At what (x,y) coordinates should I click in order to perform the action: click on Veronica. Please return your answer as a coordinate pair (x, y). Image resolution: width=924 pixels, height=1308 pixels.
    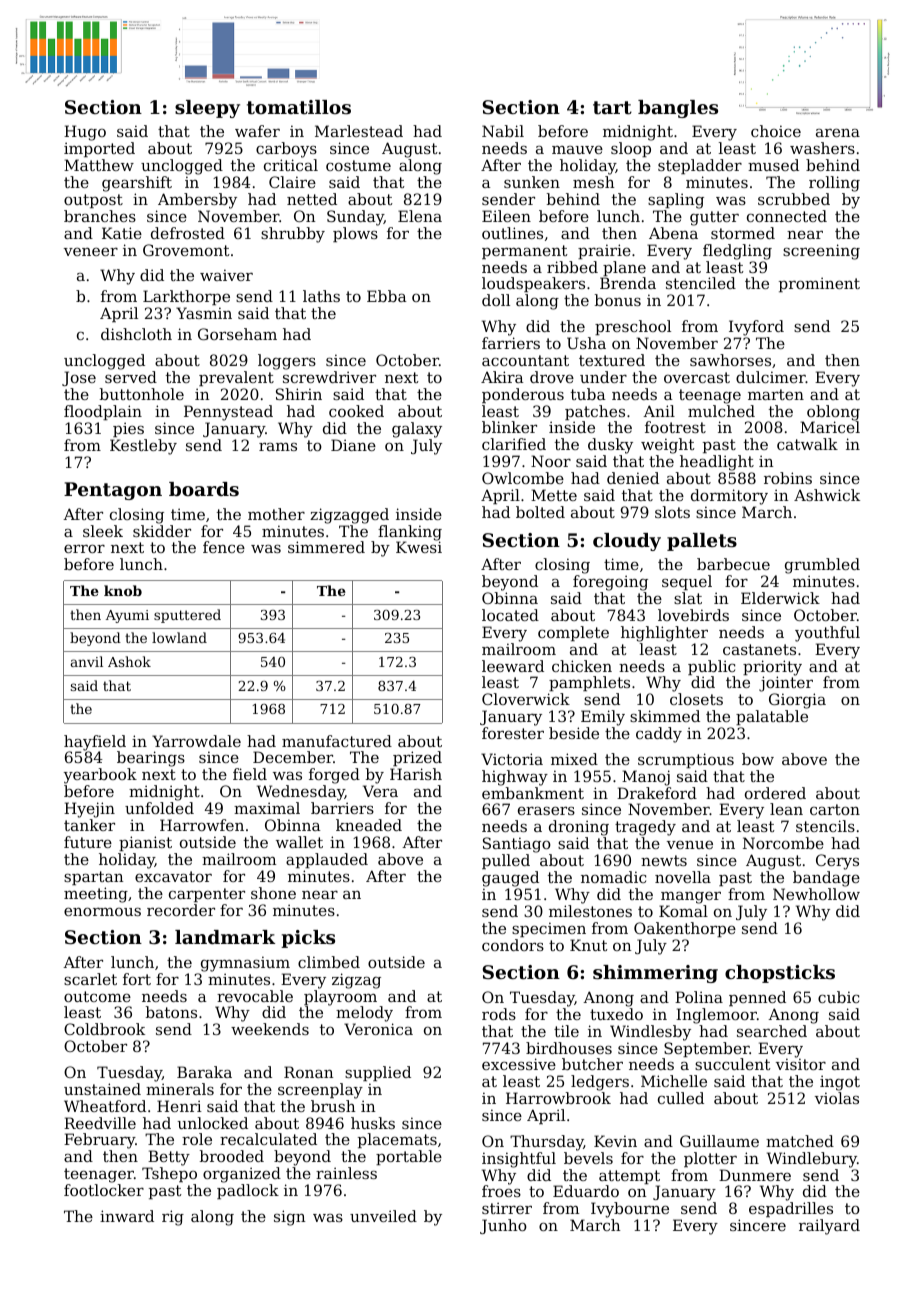
    Looking at the image, I should click on (378, 1029).
